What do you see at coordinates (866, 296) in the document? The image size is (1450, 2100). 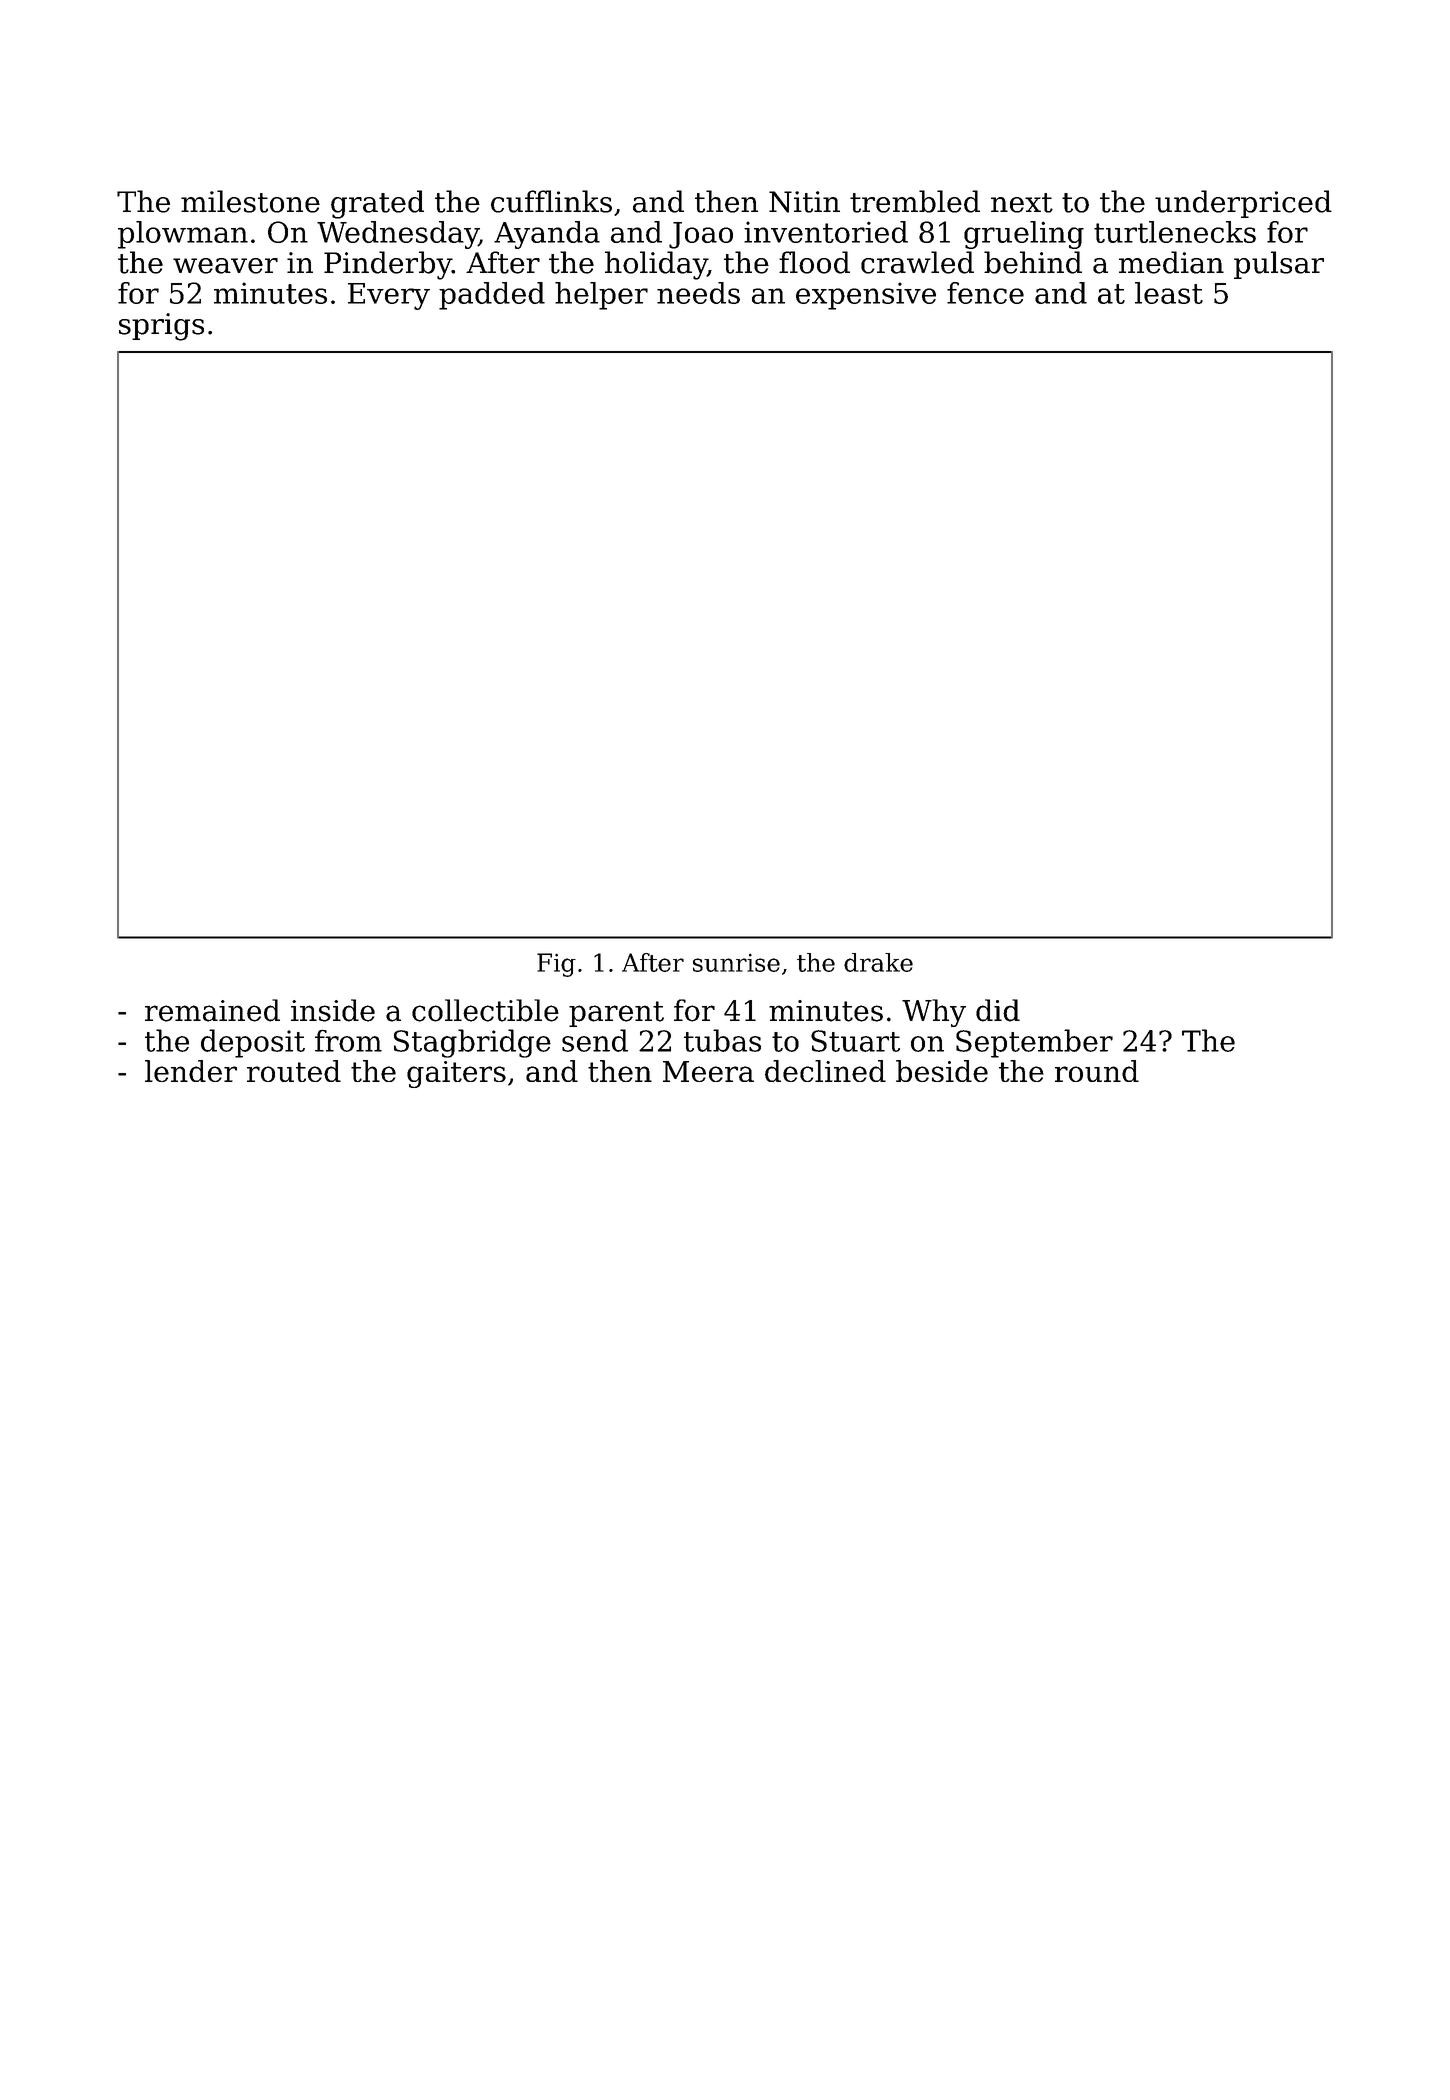 I see `expensive` at bounding box center [866, 296].
